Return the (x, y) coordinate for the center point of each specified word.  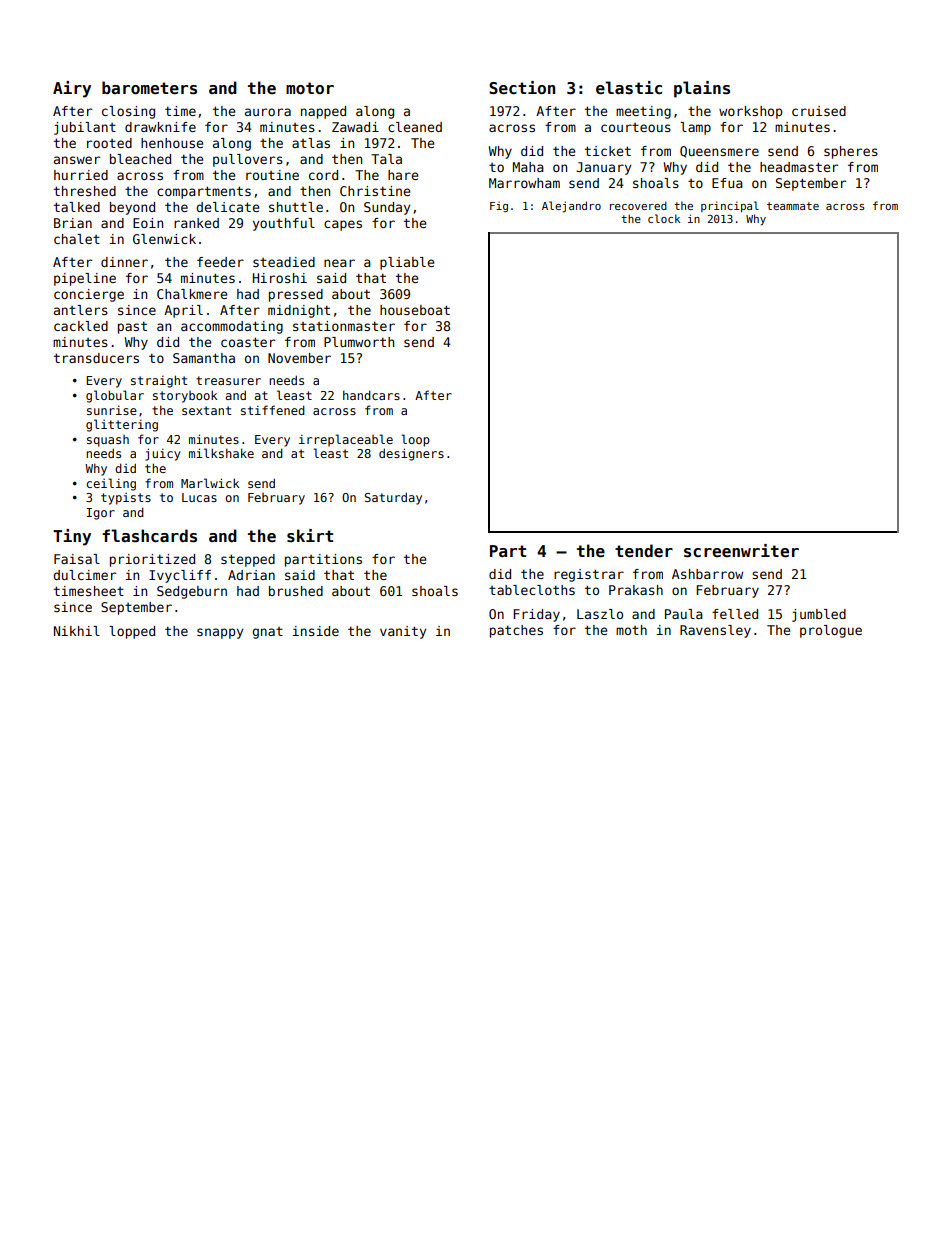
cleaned (415, 127)
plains (702, 89)
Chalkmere (192, 294)
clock (664, 218)
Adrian (251, 575)
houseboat (415, 310)
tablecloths (532, 590)
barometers (149, 88)
